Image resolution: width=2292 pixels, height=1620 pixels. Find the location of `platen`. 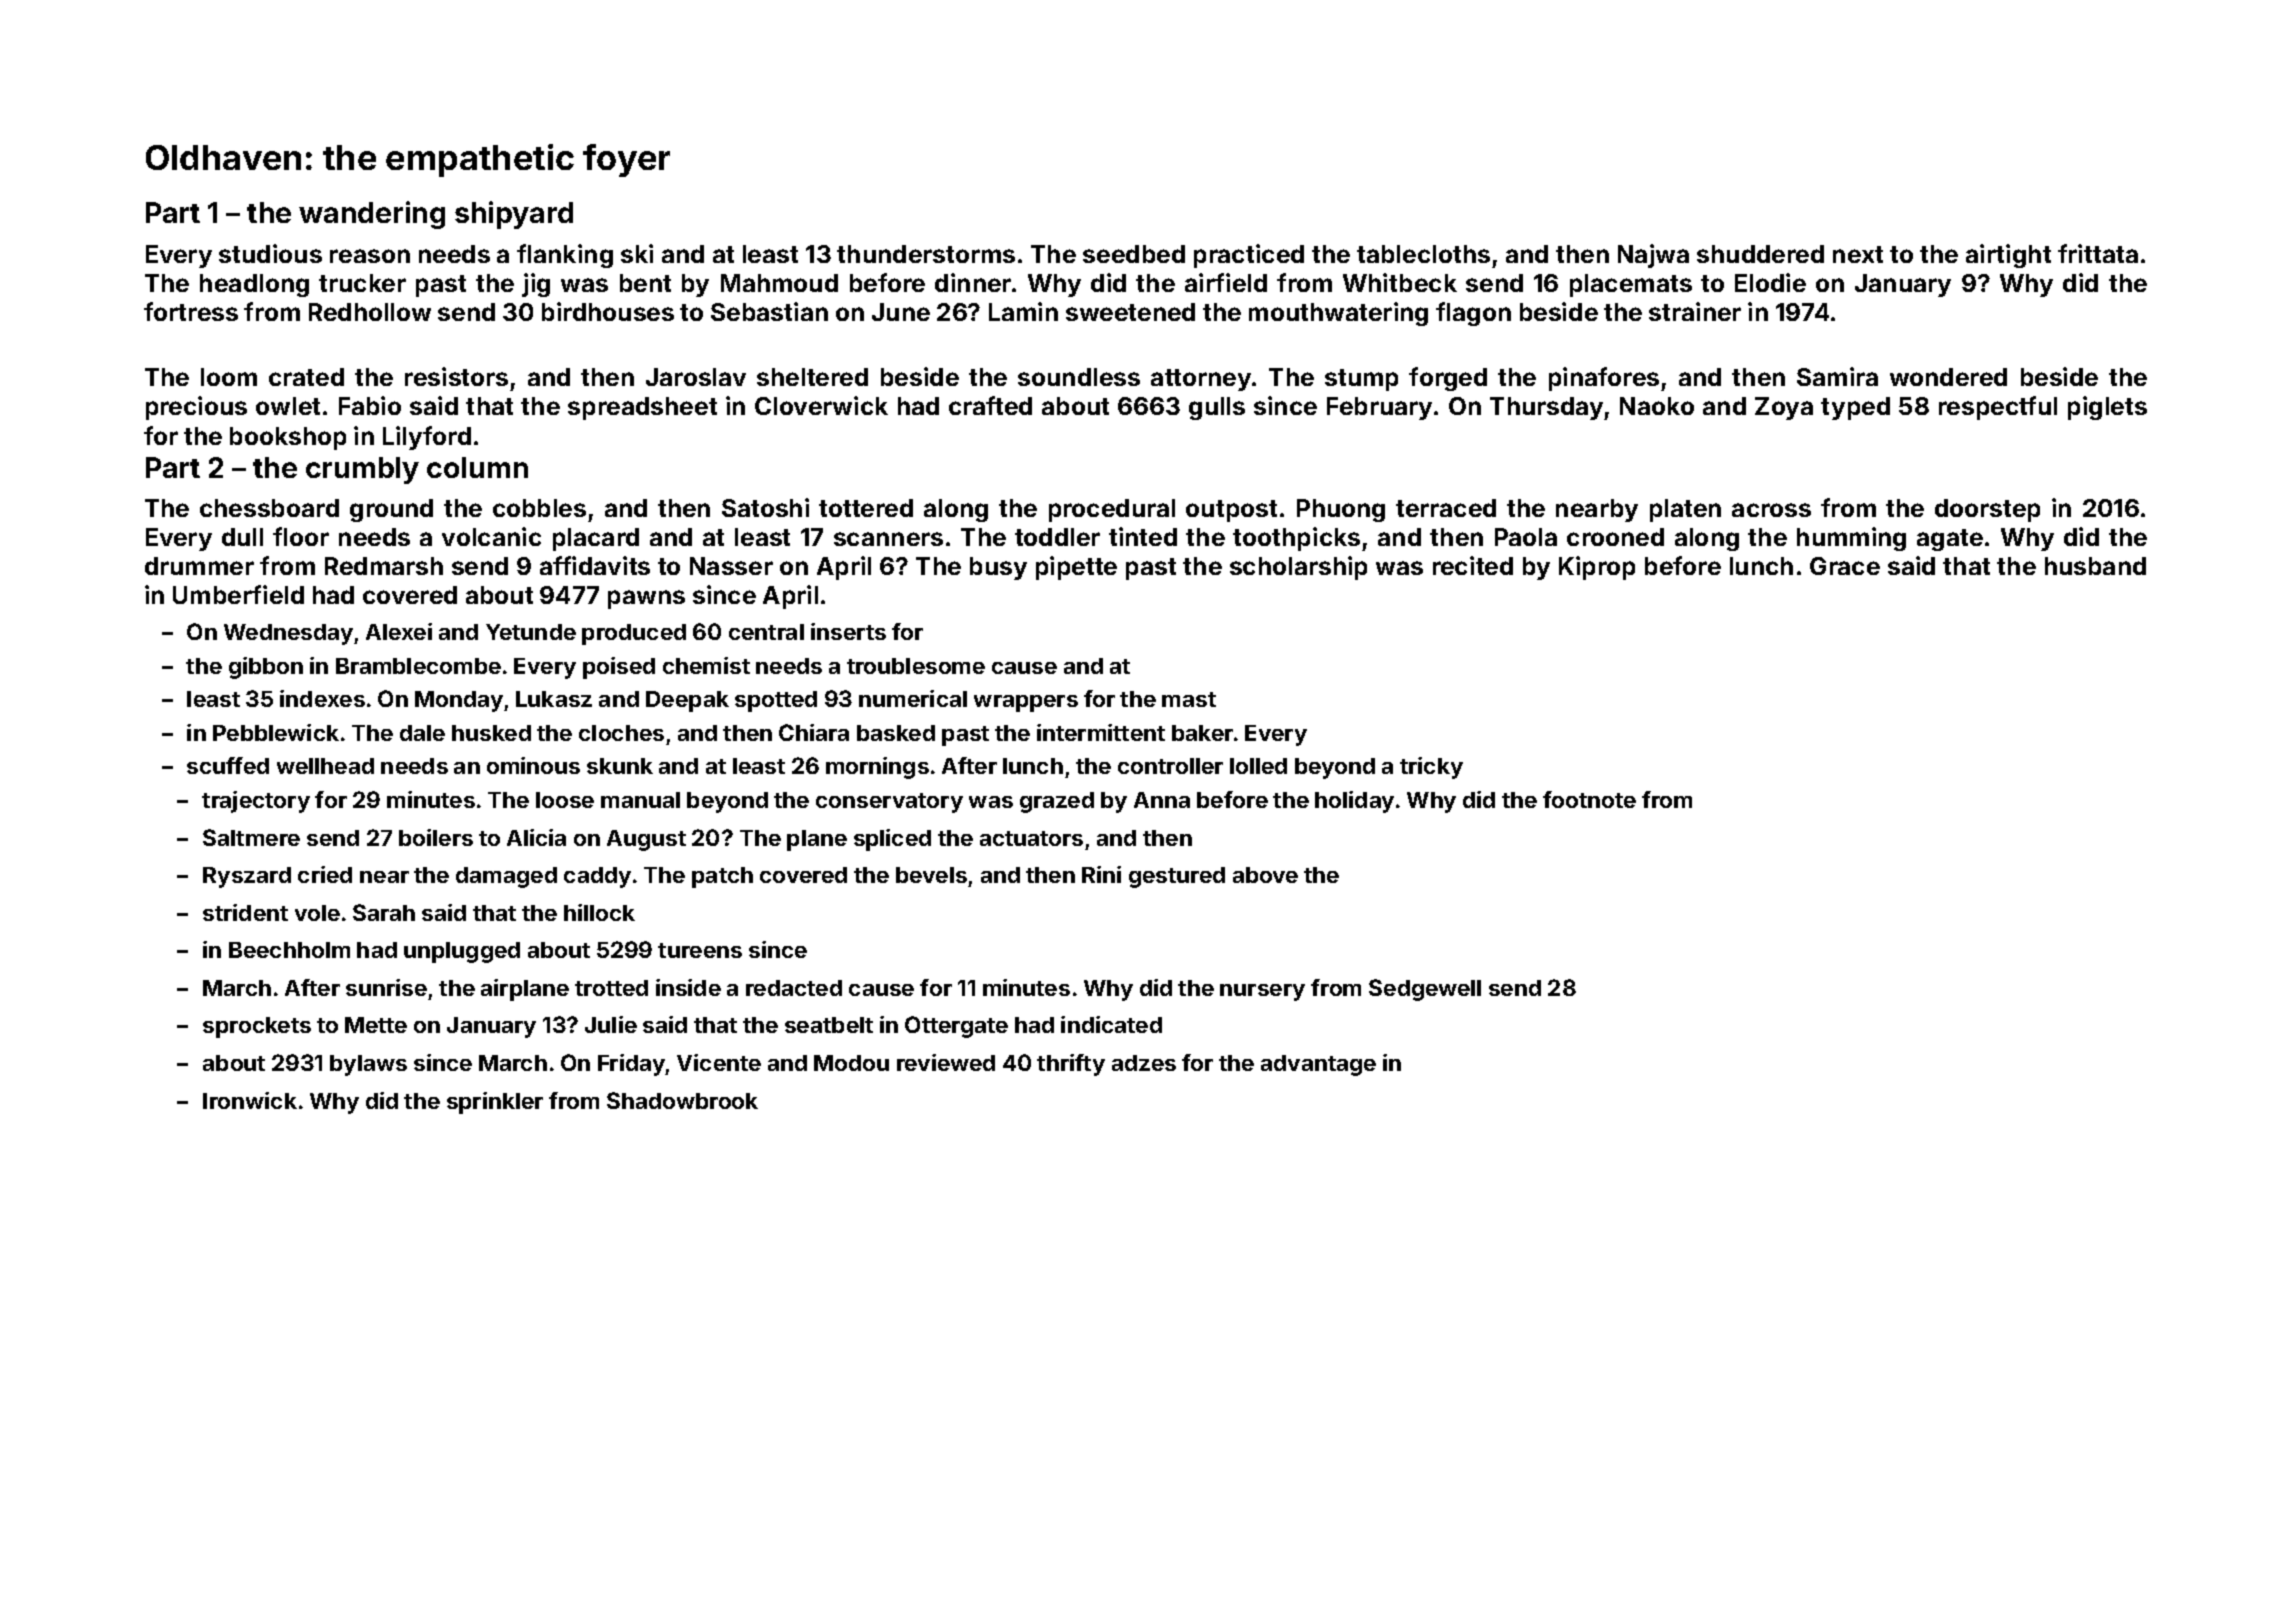

platen is located at coordinates (1685, 510).
